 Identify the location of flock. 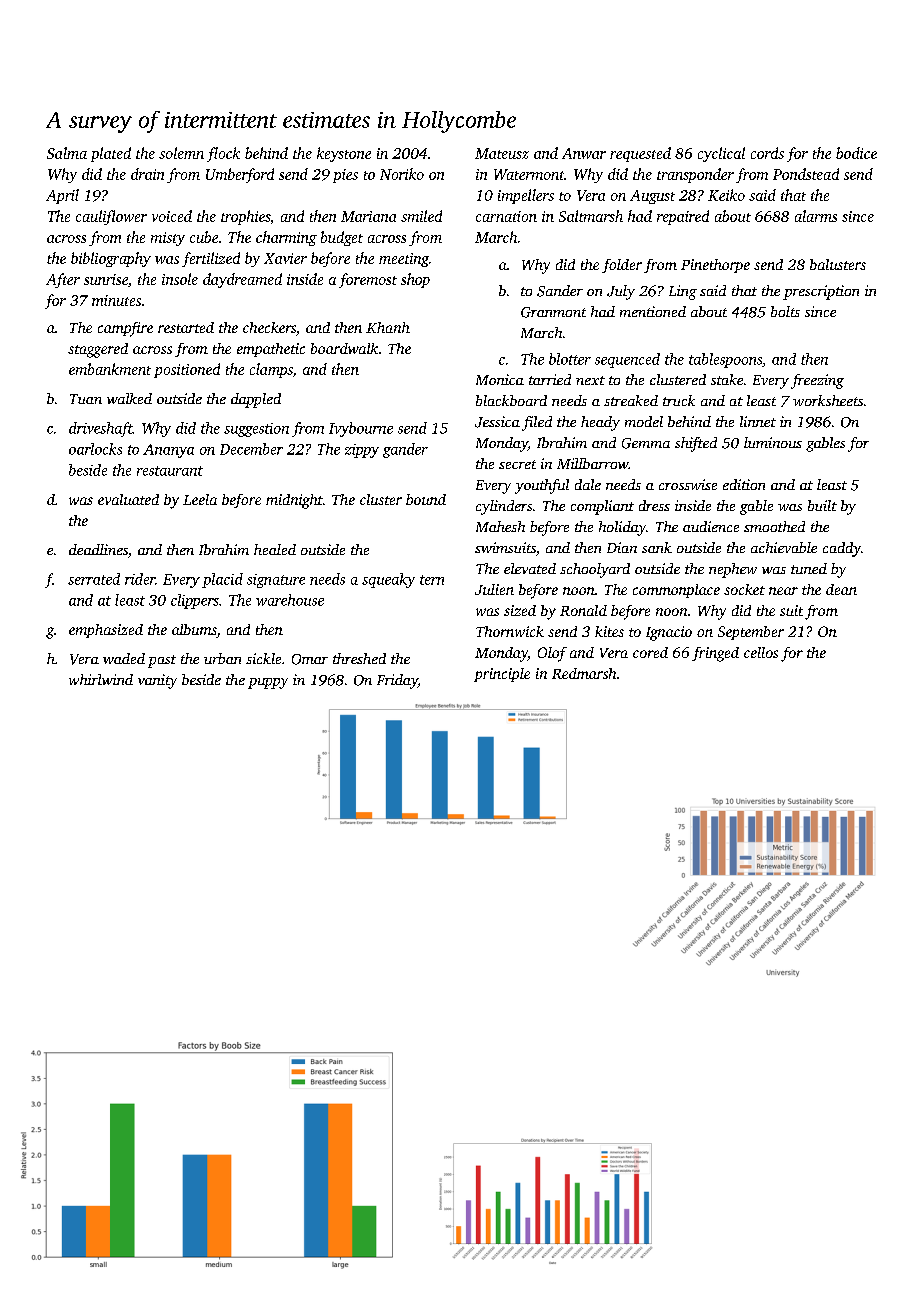
(223, 154).
